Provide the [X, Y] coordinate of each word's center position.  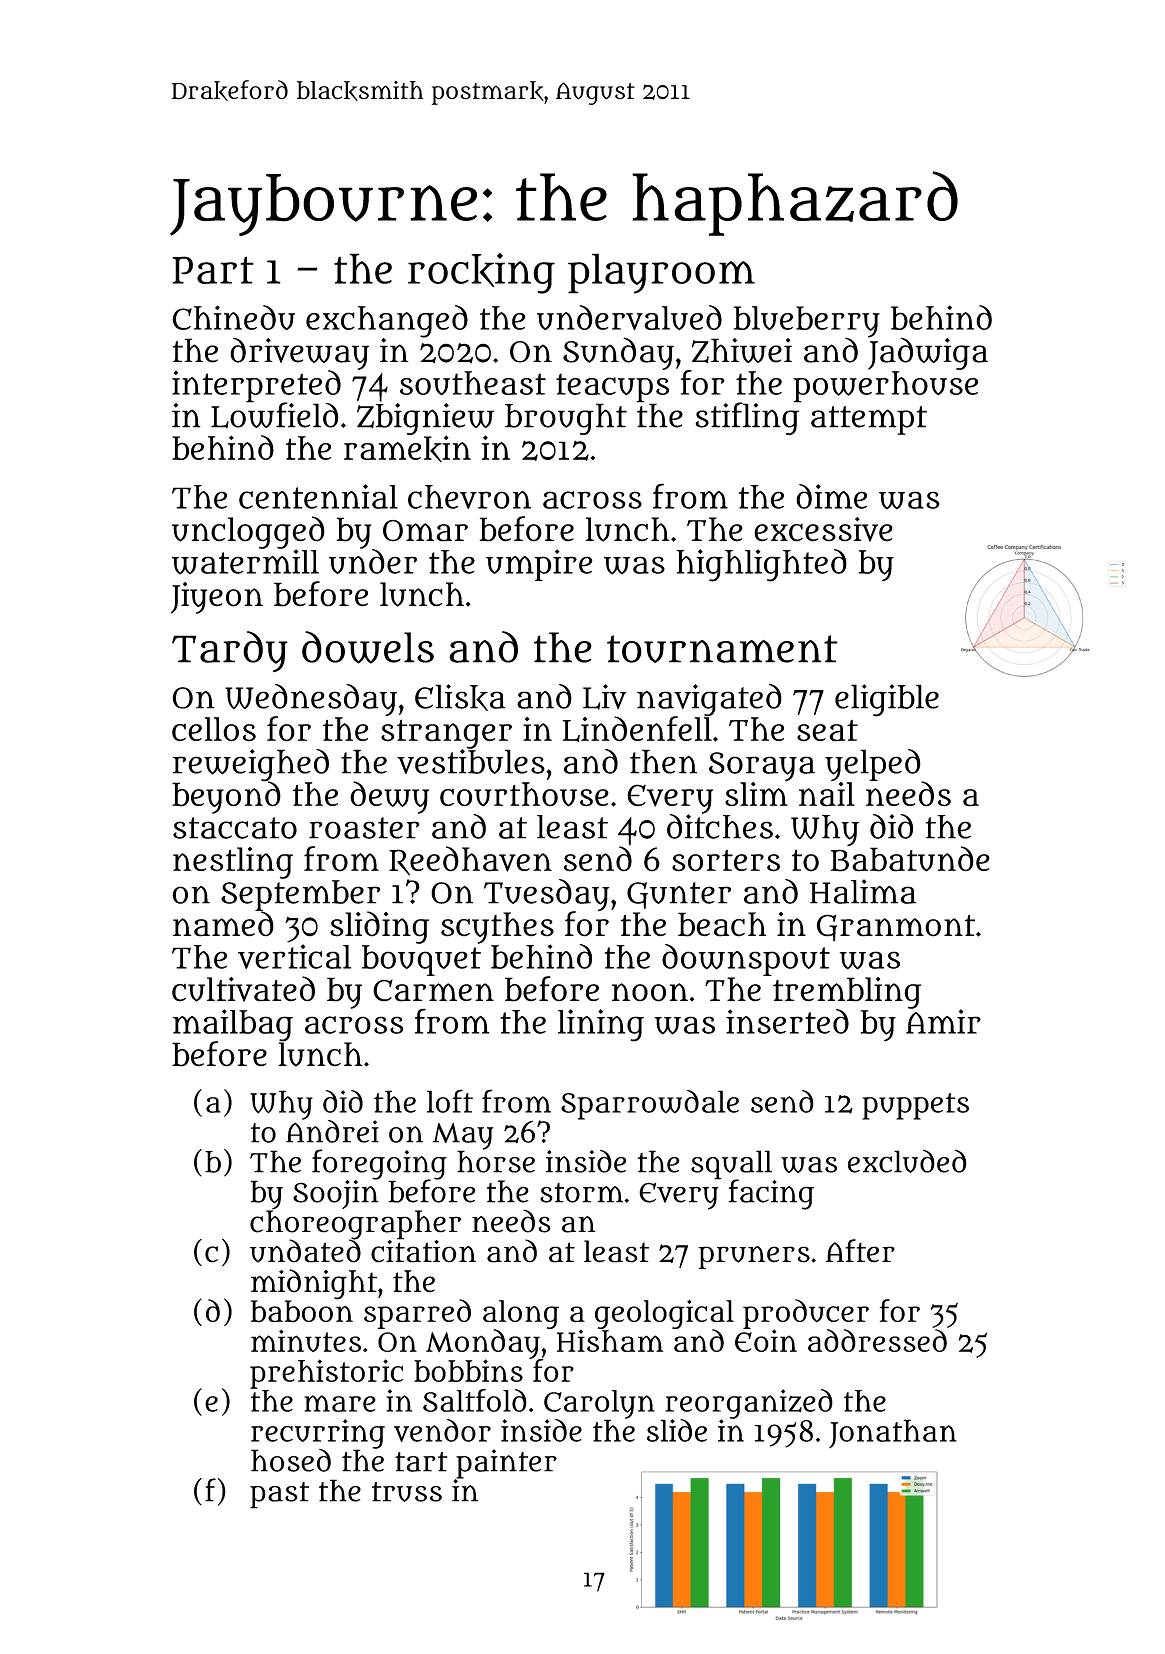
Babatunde [910, 859]
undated [305, 1251]
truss [407, 1492]
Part [213, 270]
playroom [661, 273]
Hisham [610, 1341]
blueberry [807, 322]
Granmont [895, 928]
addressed [877, 1340]
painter [506, 1464]
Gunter [679, 895]
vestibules [471, 761]
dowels [368, 647]
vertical [294, 956]
